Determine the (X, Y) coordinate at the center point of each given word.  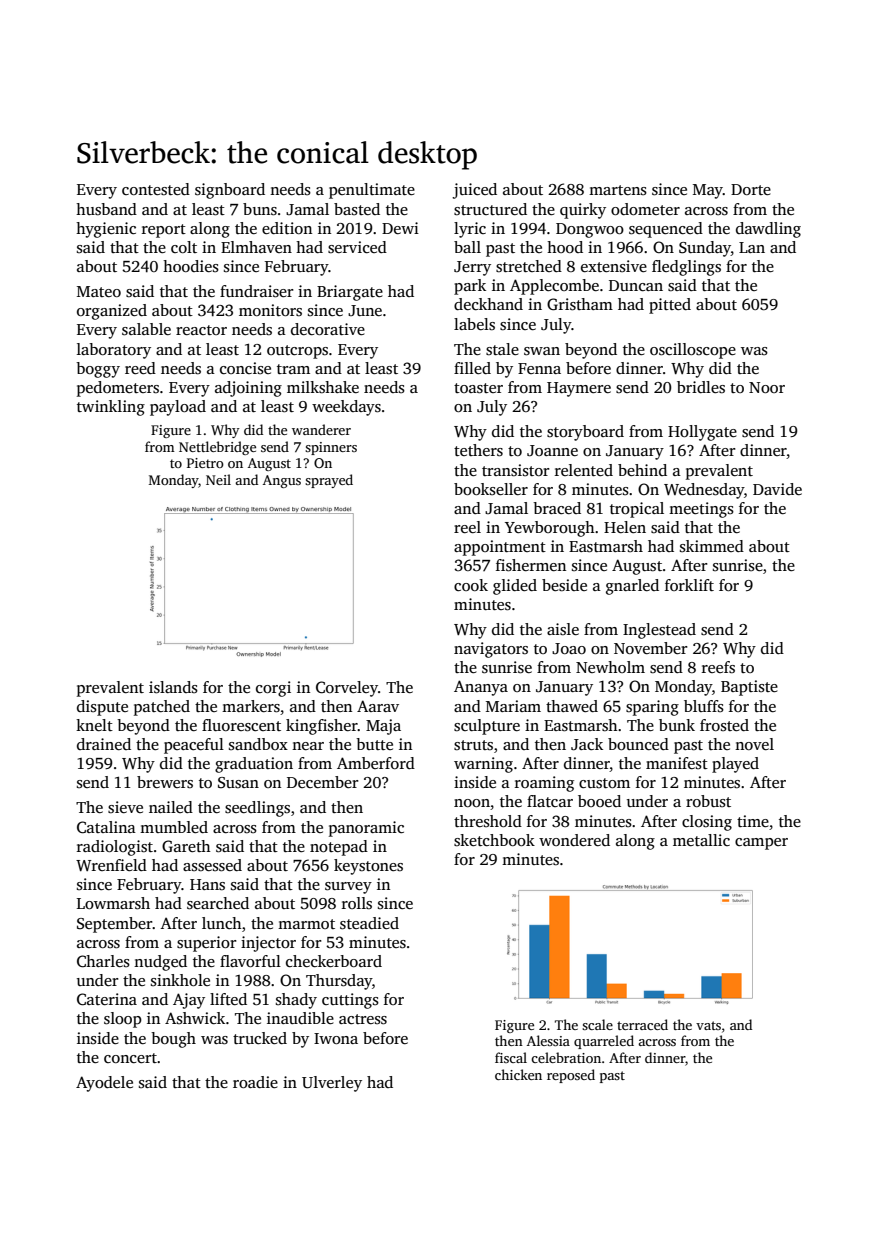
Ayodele (104, 1084)
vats (708, 1025)
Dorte (751, 189)
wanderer (321, 429)
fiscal (511, 1057)
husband (106, 209)
